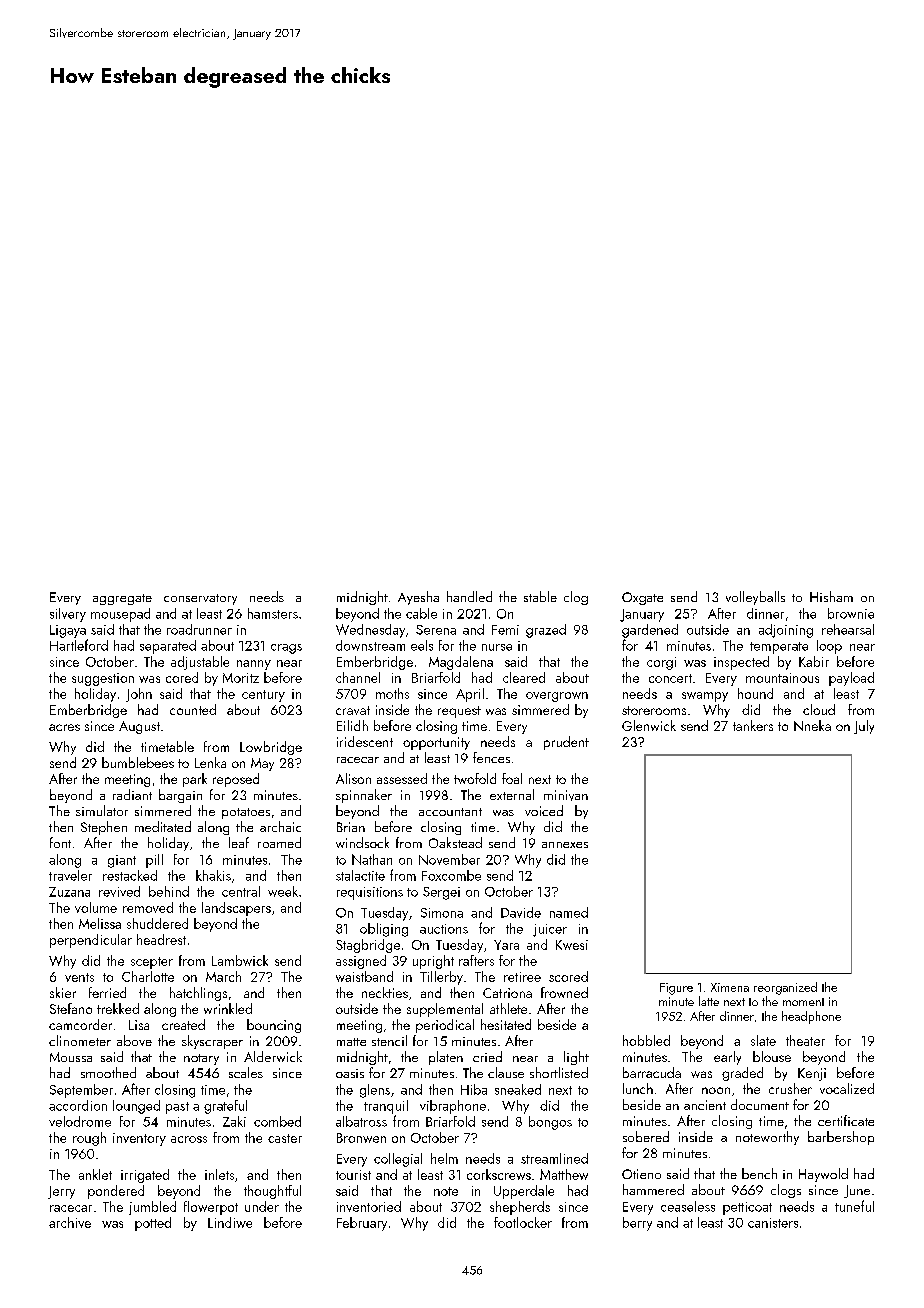  I want to click on cried, so click(487, 1056).
